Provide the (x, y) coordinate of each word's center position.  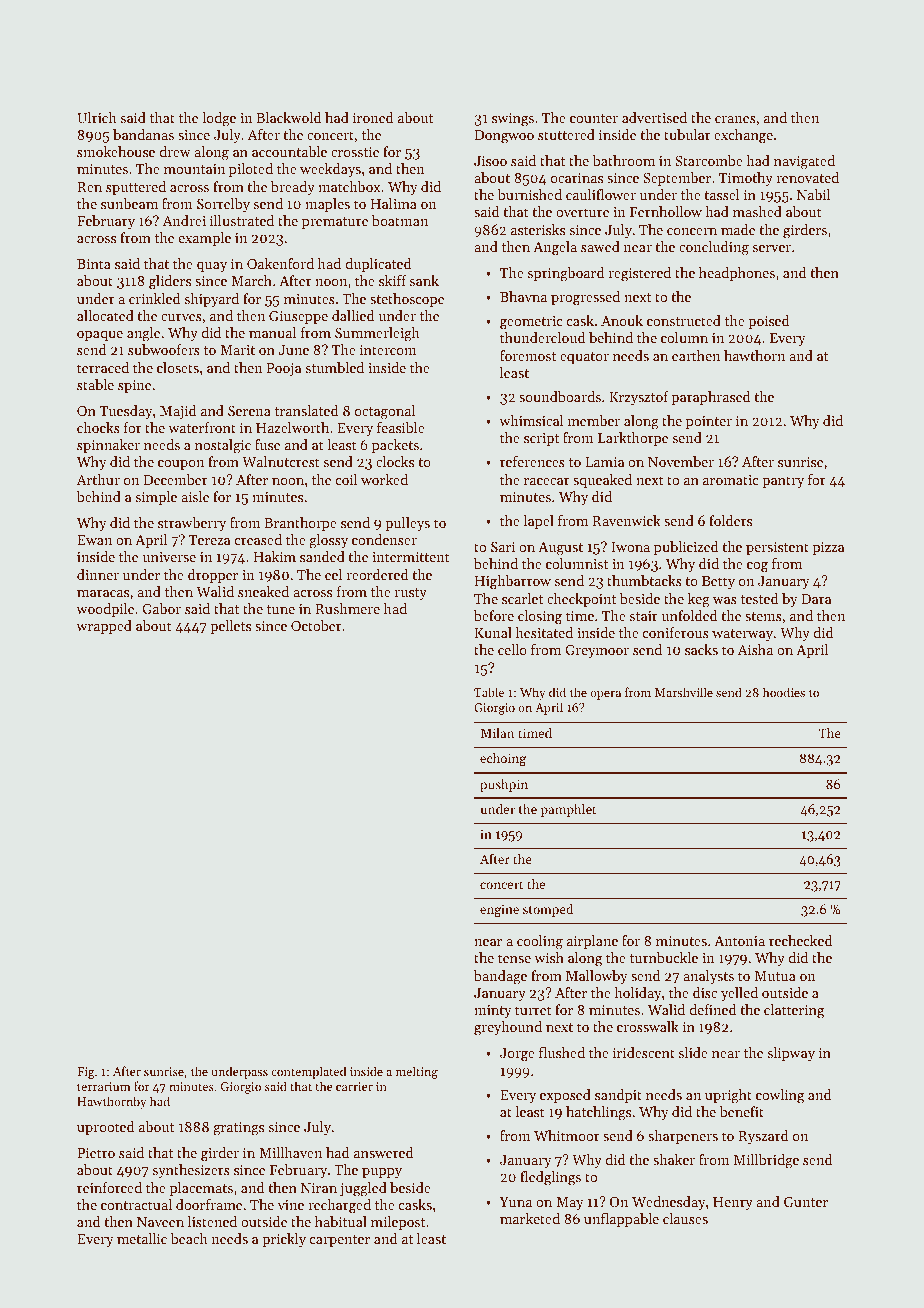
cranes (735, 119)
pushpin (504, 785)
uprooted (106, 1128)
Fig (86, 1073)
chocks (98, 427)
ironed (373, 117)
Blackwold (289, 117)
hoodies (784, 692)
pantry (783, 482)
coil (346, 479)
